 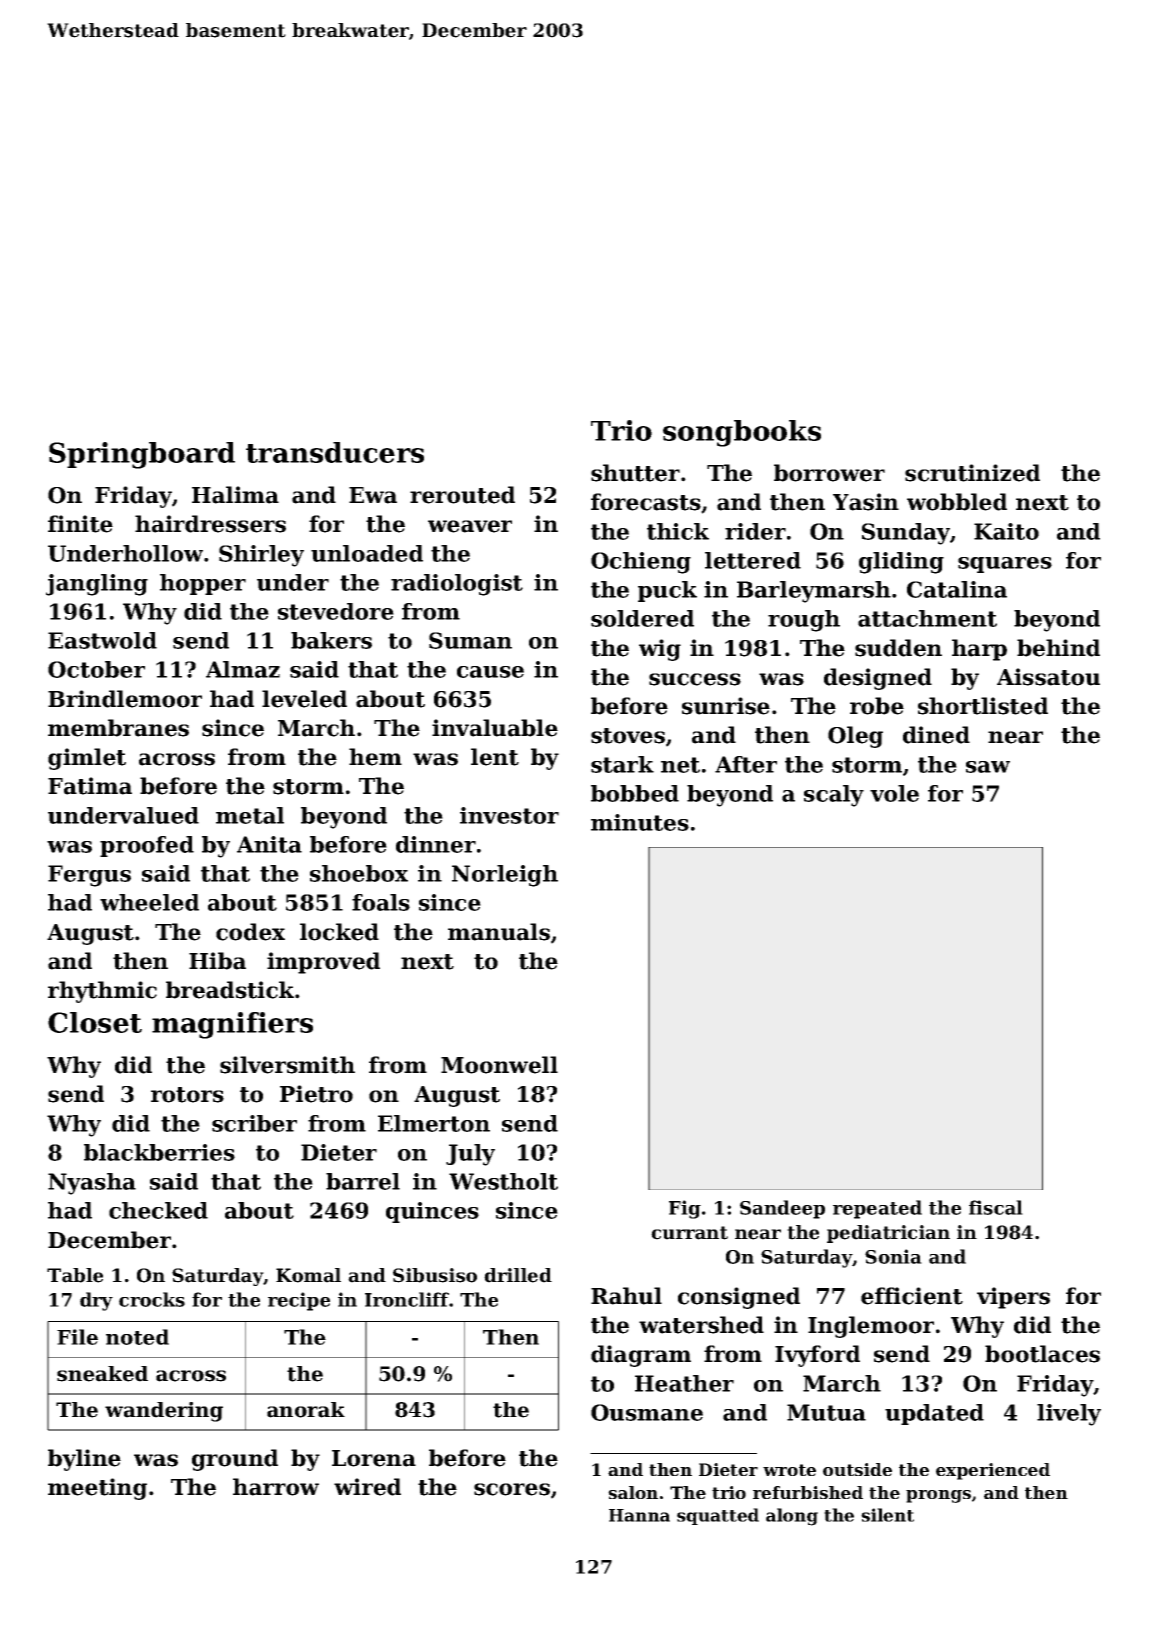 What do you see at coordinates (470, 640) in the screenshot?
I see `Suman` at bounding box center [470, 640].
